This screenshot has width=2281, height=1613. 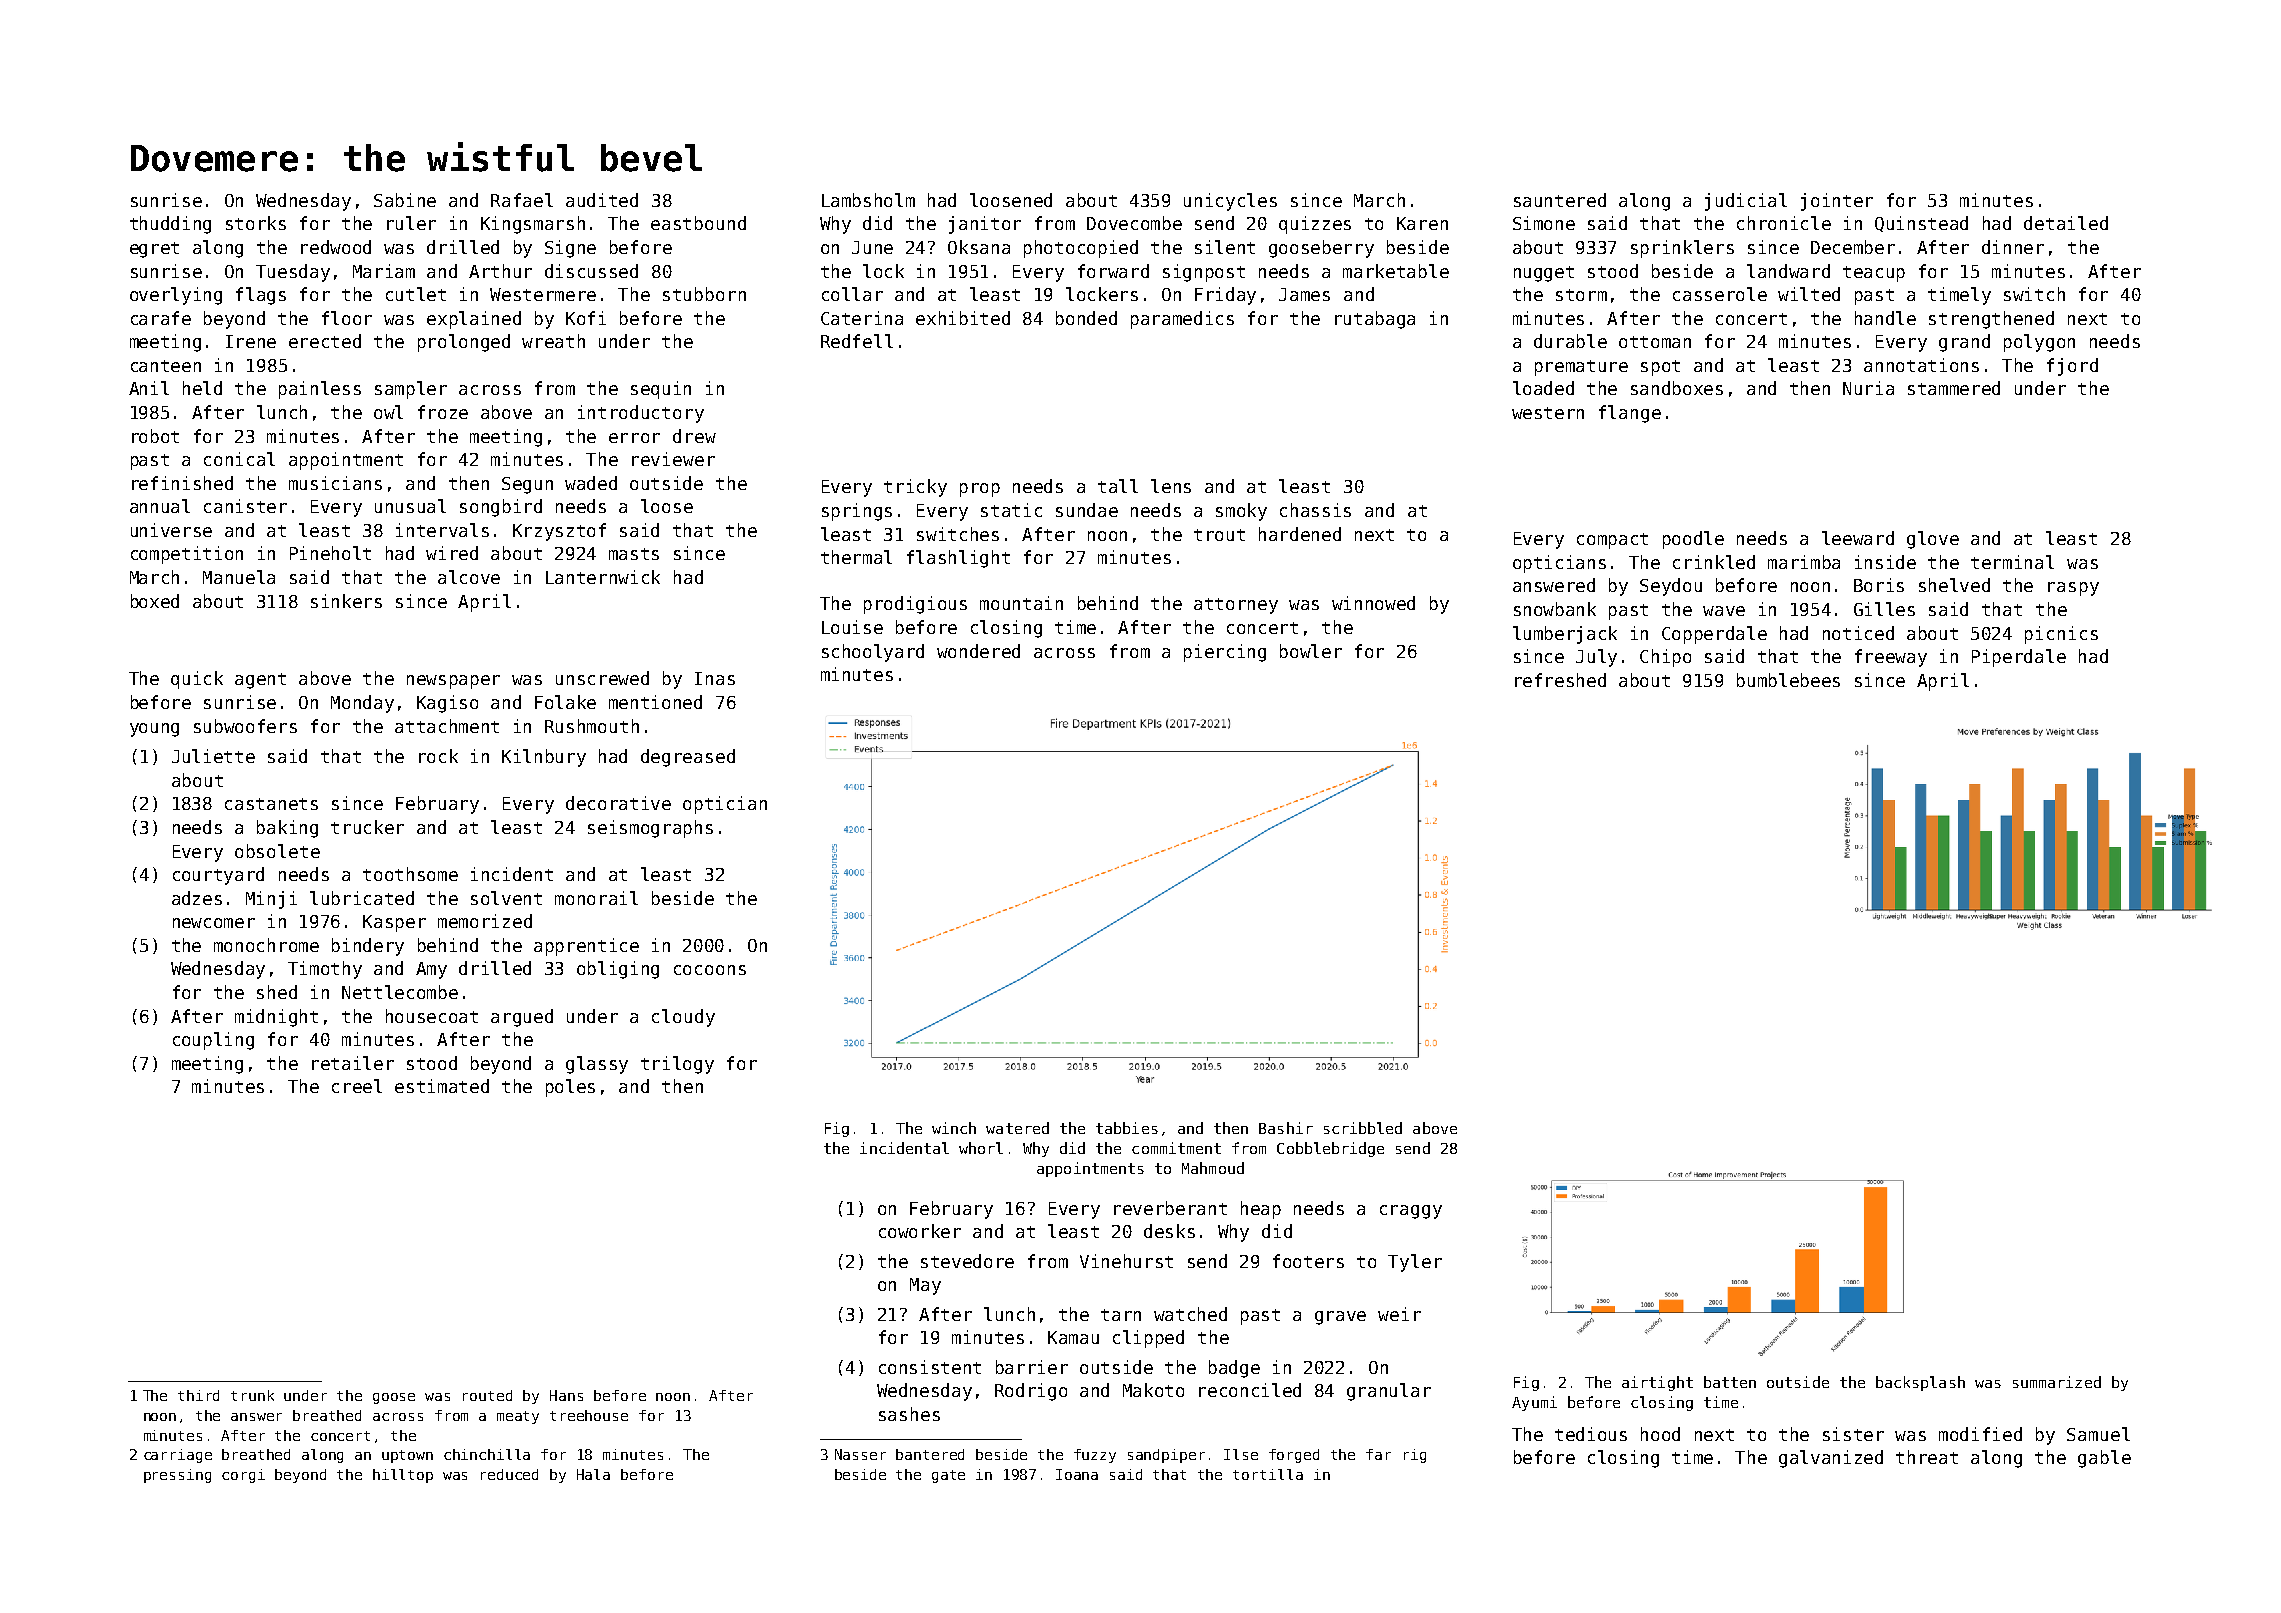 What do you see at coordinates (565, 702) in the screenshot?
I see `Folake` at bounding box center [565, 702].
